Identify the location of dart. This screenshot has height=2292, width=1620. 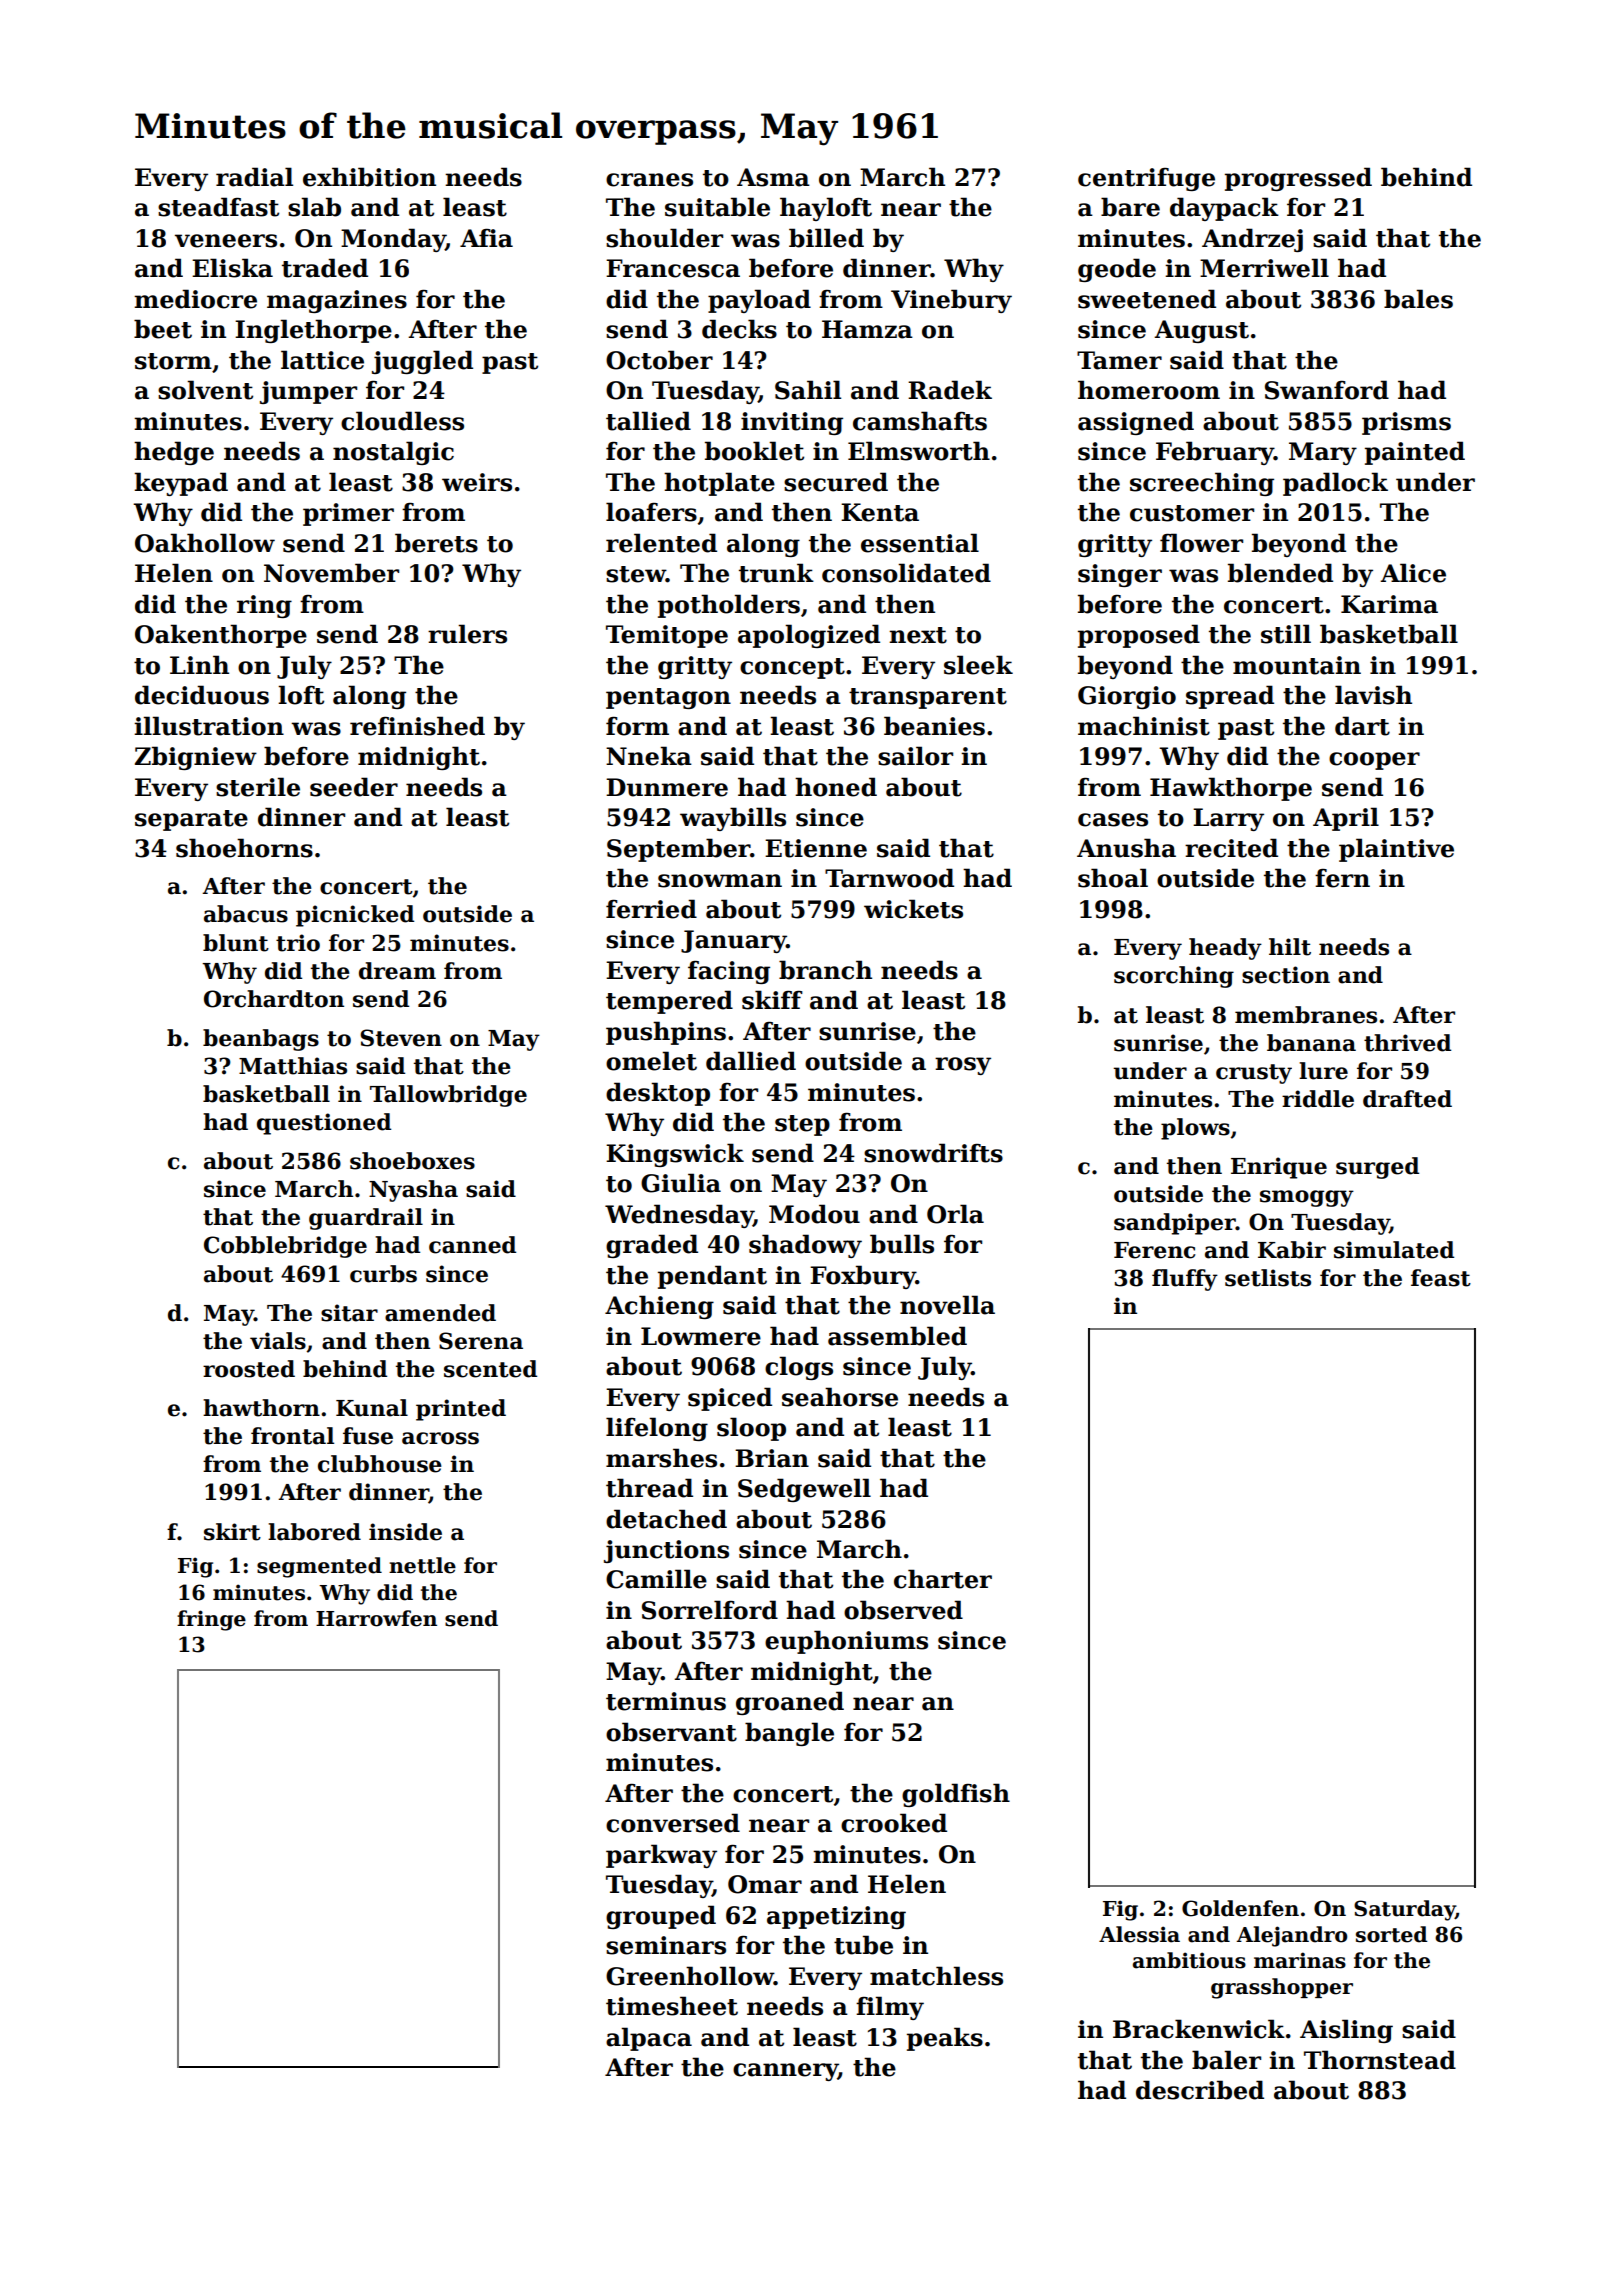
(1362, 726).
